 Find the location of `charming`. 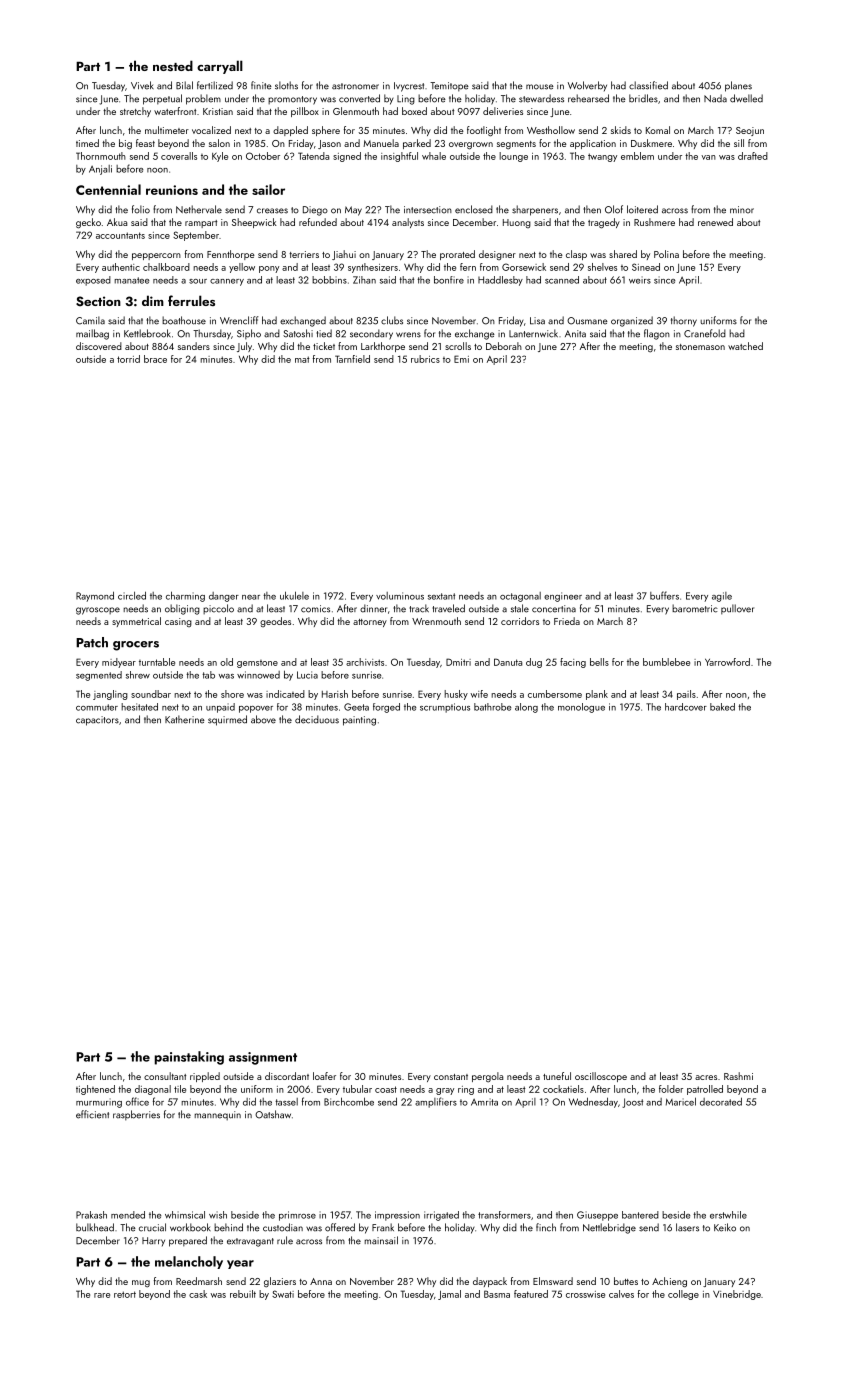

charming is located at coordinates (185, 596).
